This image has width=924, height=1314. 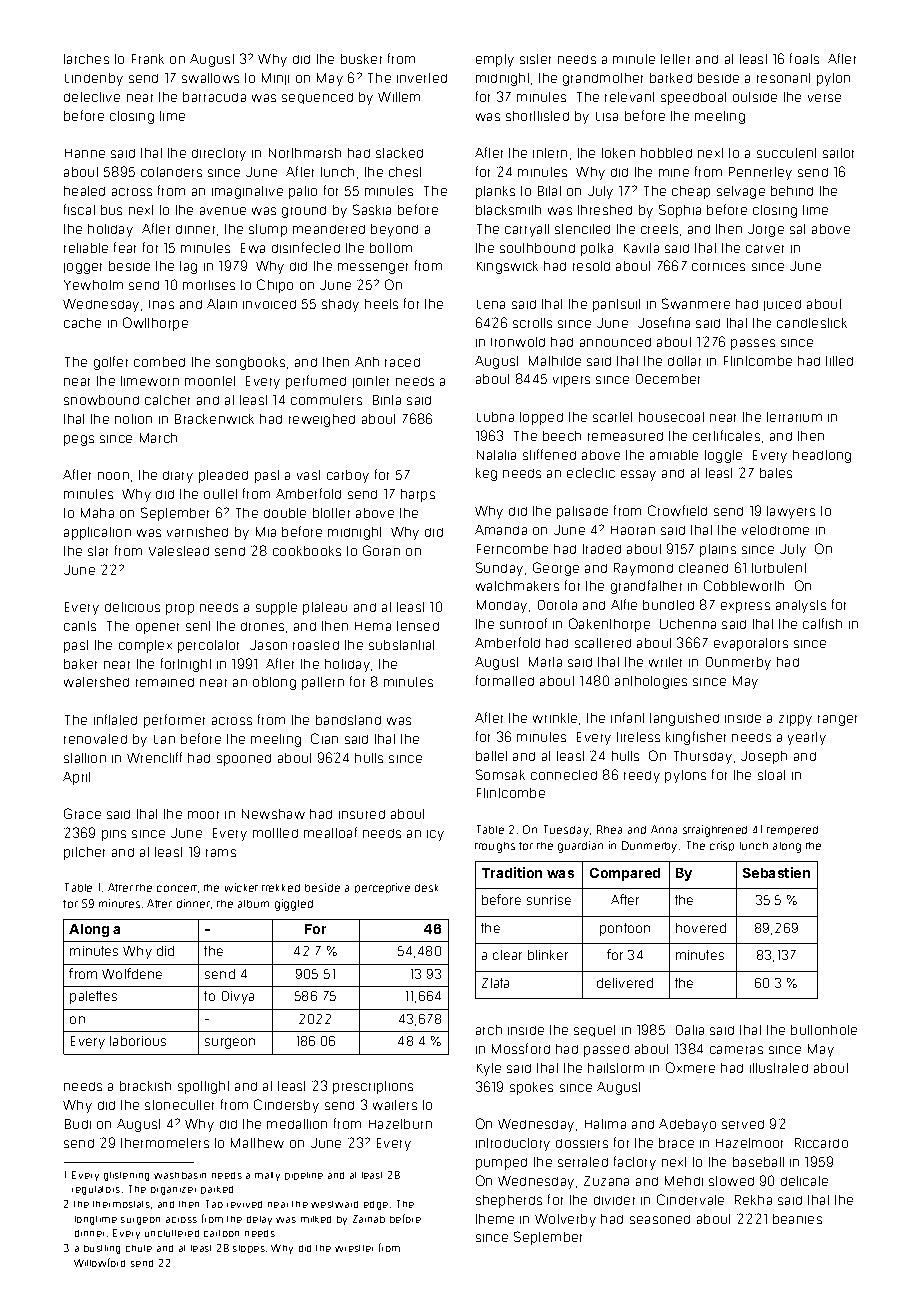 I want to click on Frank, so click(x=148, y=59).
